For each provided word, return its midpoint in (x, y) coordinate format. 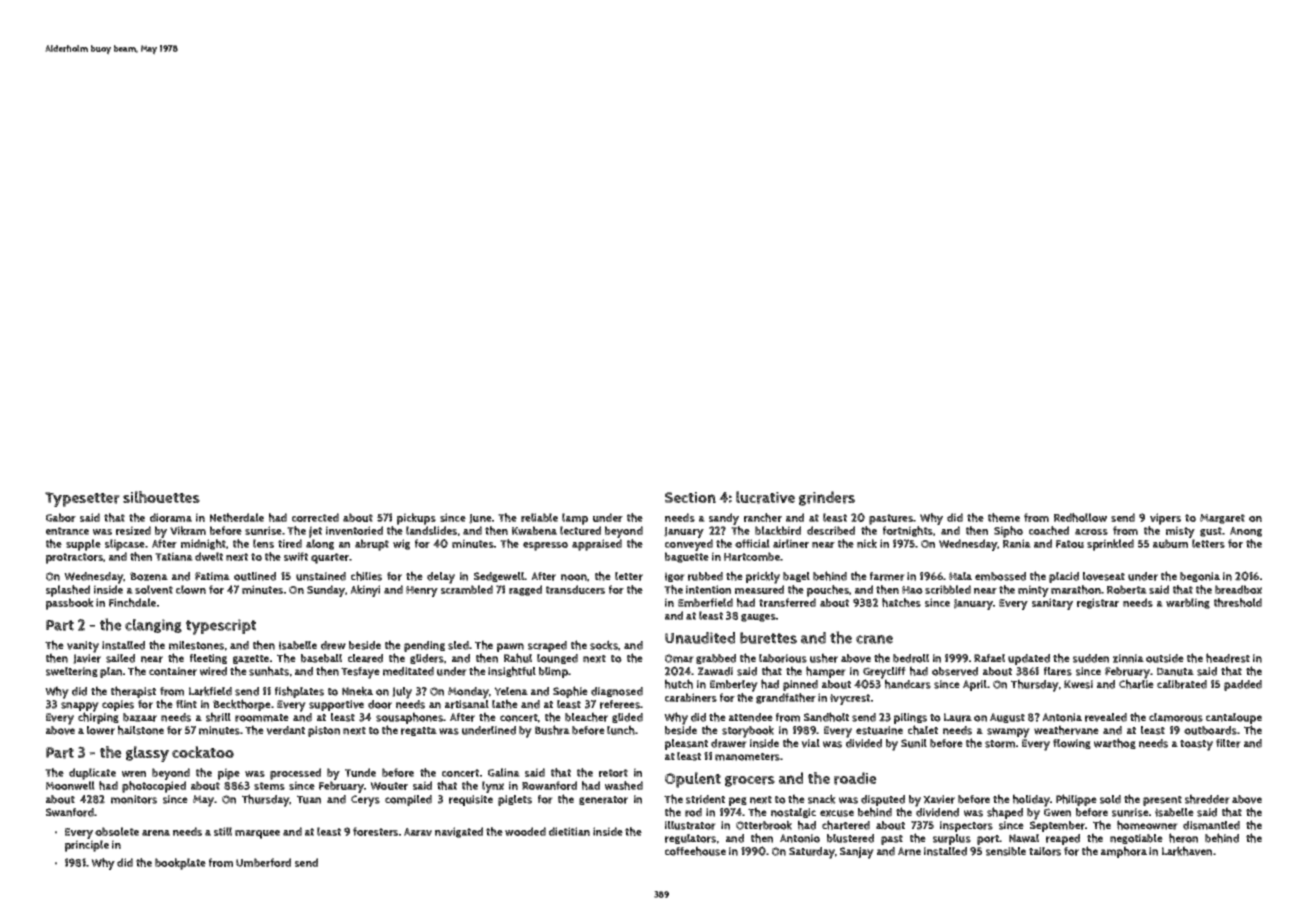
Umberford (263, 862)
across (1091, 532)
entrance (67, 531)
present (1162, 801)
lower (101, 730)
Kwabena (534, 530)
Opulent (693, 780)
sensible (1006, 851)
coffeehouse (695, 851)
